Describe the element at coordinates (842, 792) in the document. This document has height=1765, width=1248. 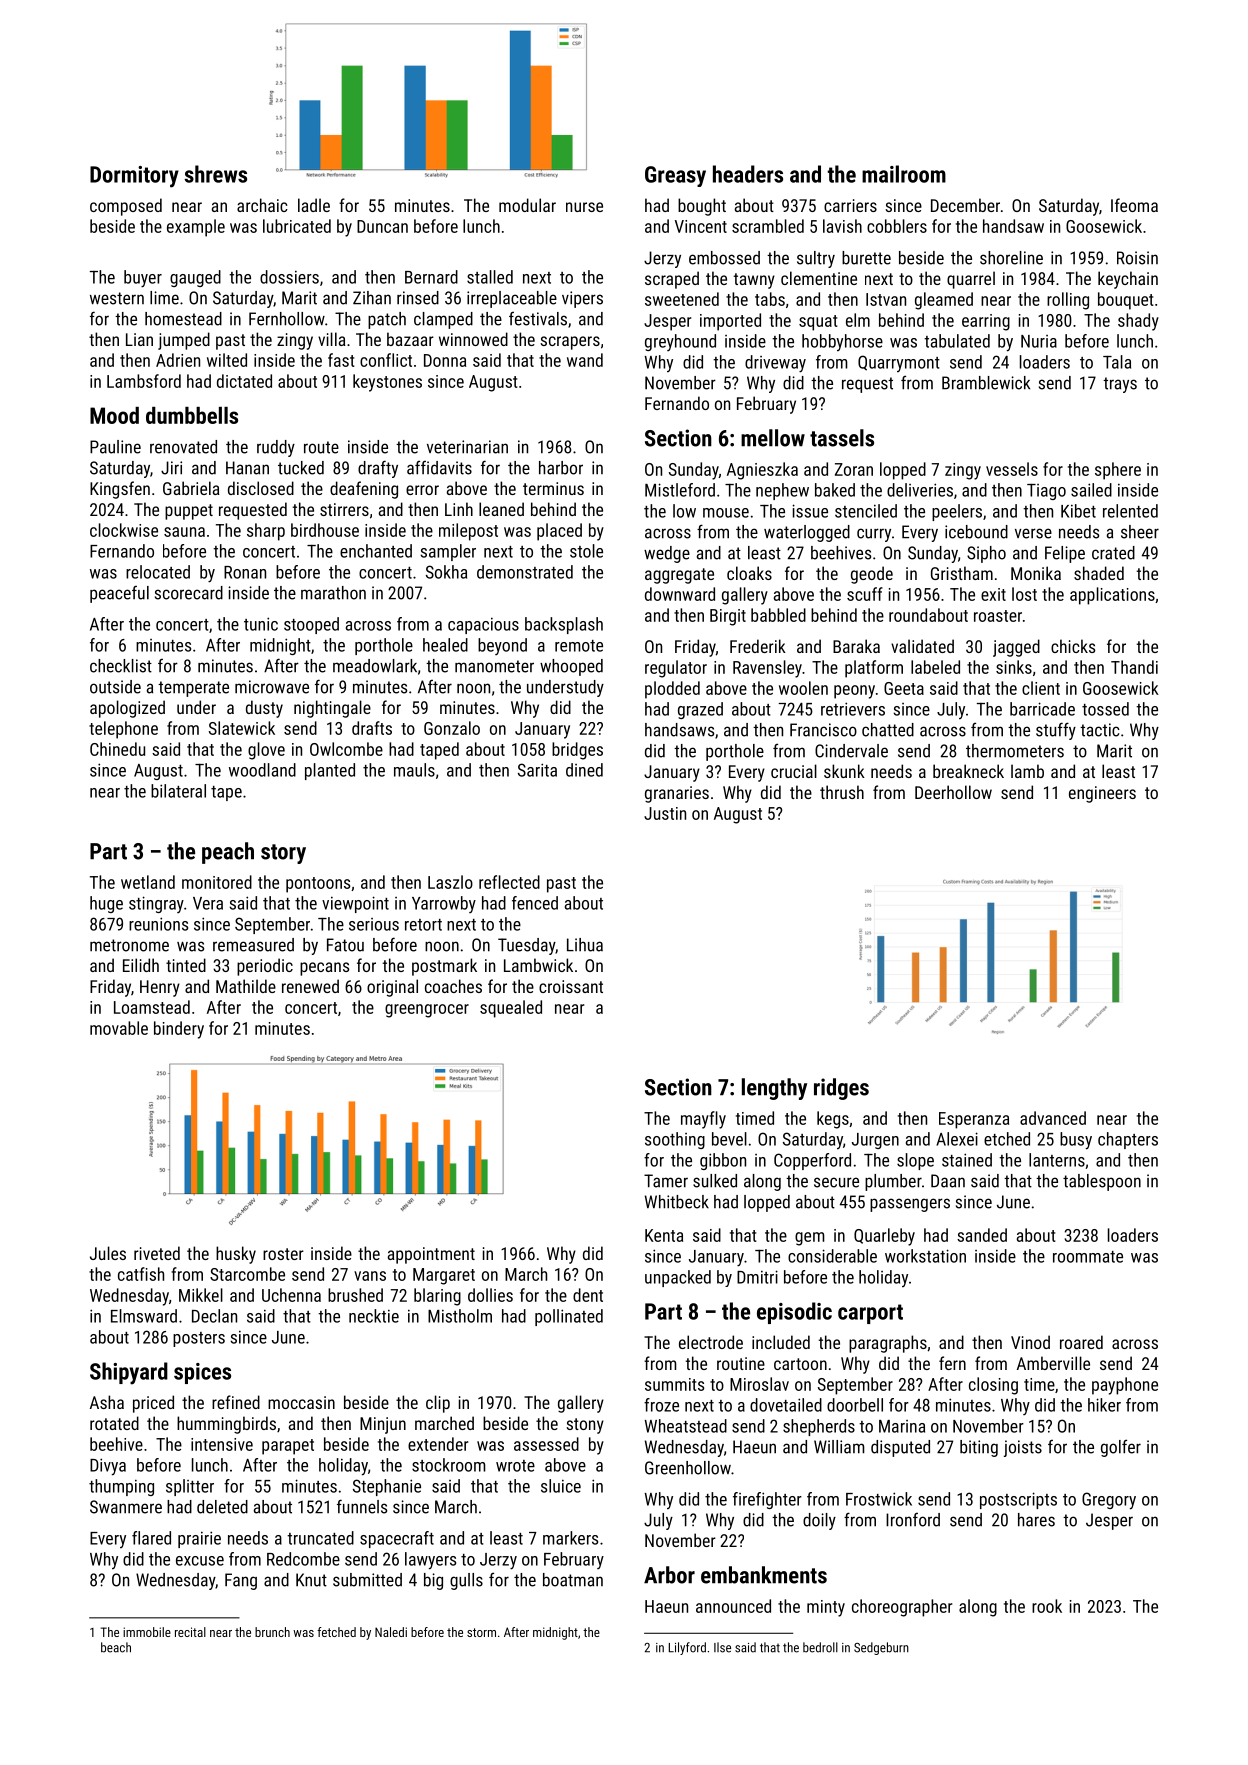
I see `thrush` at that location.
